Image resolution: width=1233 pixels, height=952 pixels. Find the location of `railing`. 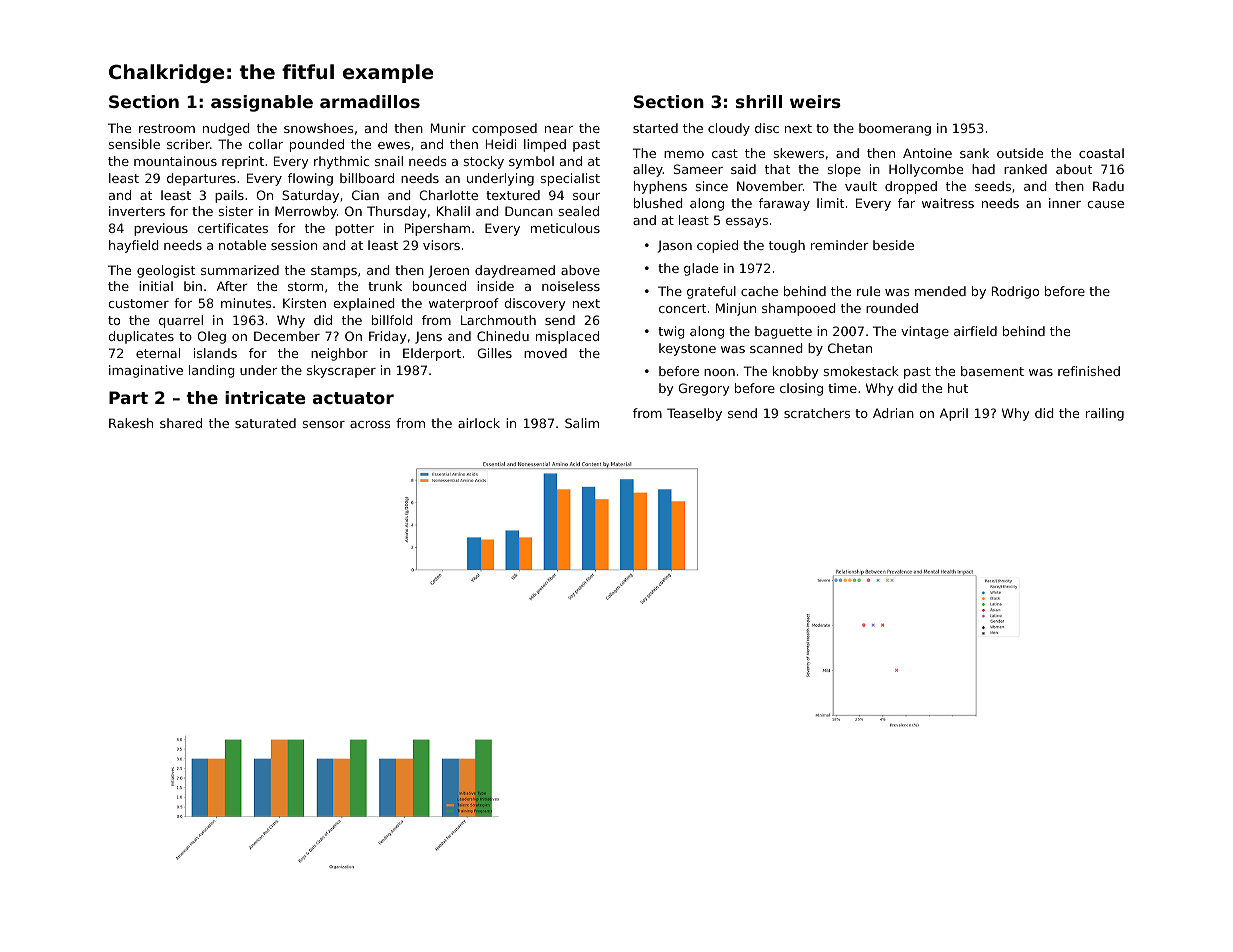

railing is located at coordinates (1105, 414).
